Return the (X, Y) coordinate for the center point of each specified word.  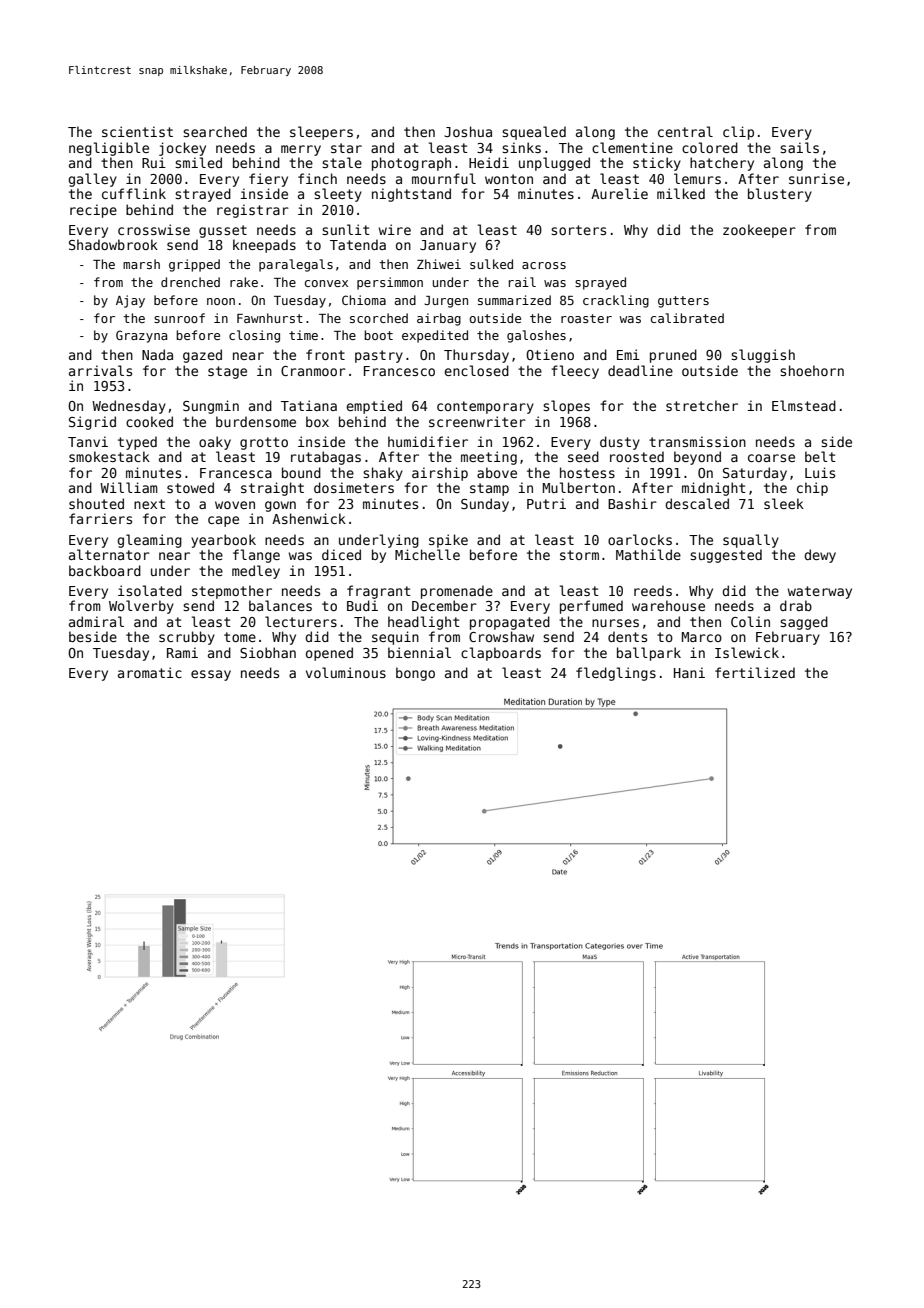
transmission (697, 441)
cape (223, 521)
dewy (820, 556)
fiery (268, 180)
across (544, 265)
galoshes (536, 336)
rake (244, 282)
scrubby (187, 638)
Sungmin (211, 407)
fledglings (616, 674)
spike (448, 541)
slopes (566, 407)
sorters (578, 230)
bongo (415, 674)
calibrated (687, 318)
